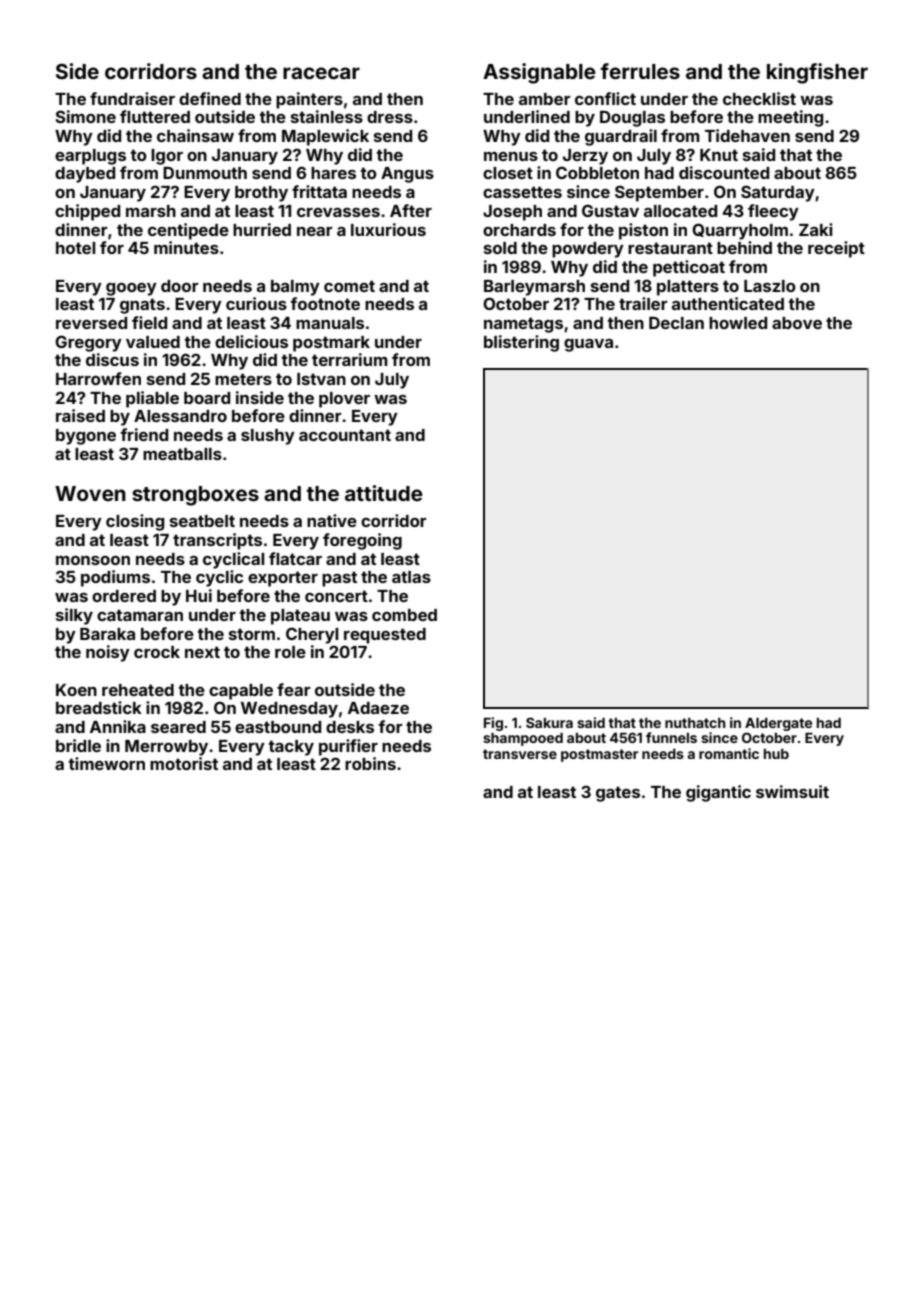 This page has width=924, height=1314. What do you see at coordinates (411, 577) in the page?
I see `atlas` at bounding box center [411, 577].
